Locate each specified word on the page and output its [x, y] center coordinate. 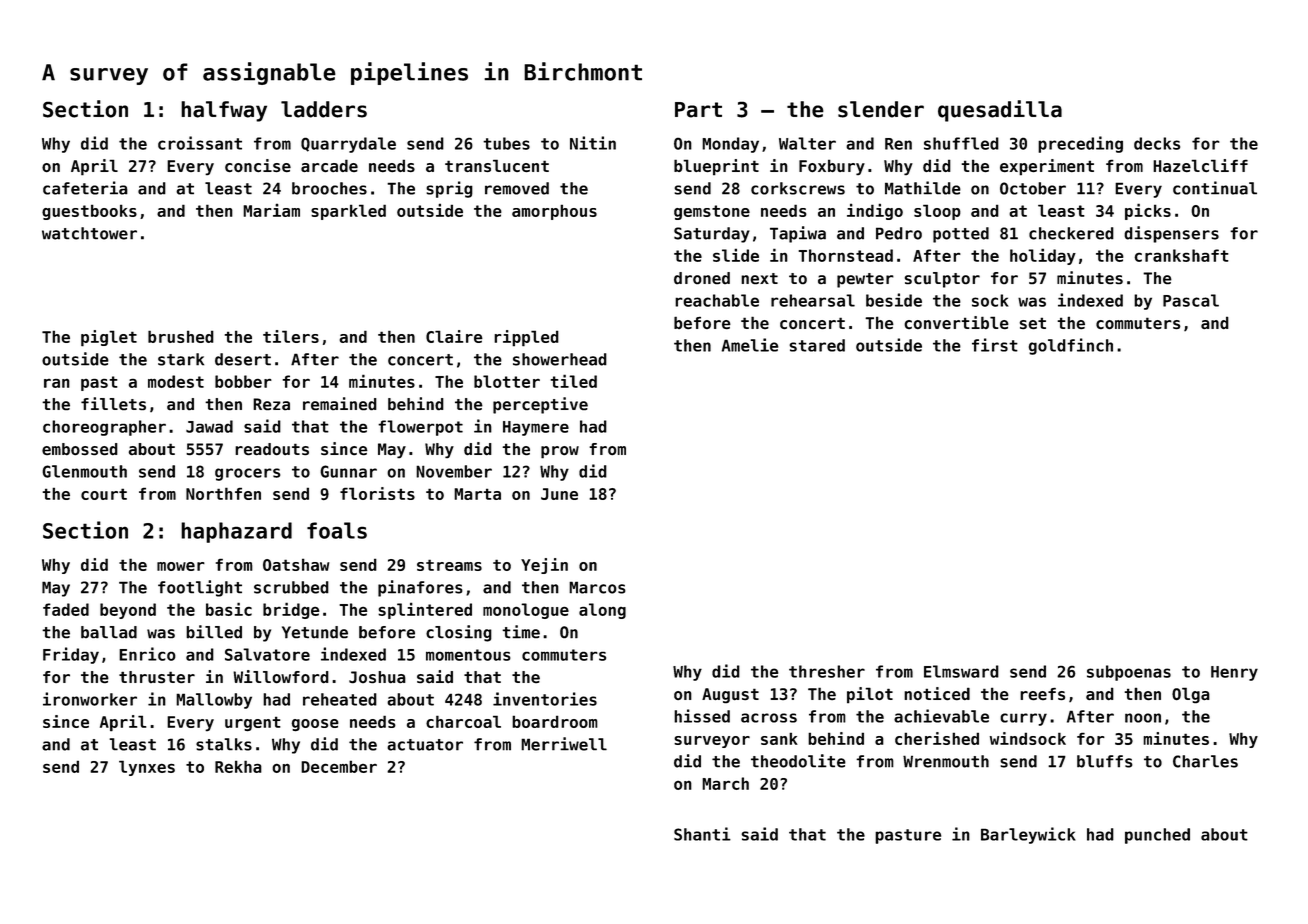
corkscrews [798, 188]
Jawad [209, 426]
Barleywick [1028, 835]
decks [1157, 143]
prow [560, 452]
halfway [224, 111]
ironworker [90, 699]
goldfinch [1071, 346]
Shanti [702, 834]
